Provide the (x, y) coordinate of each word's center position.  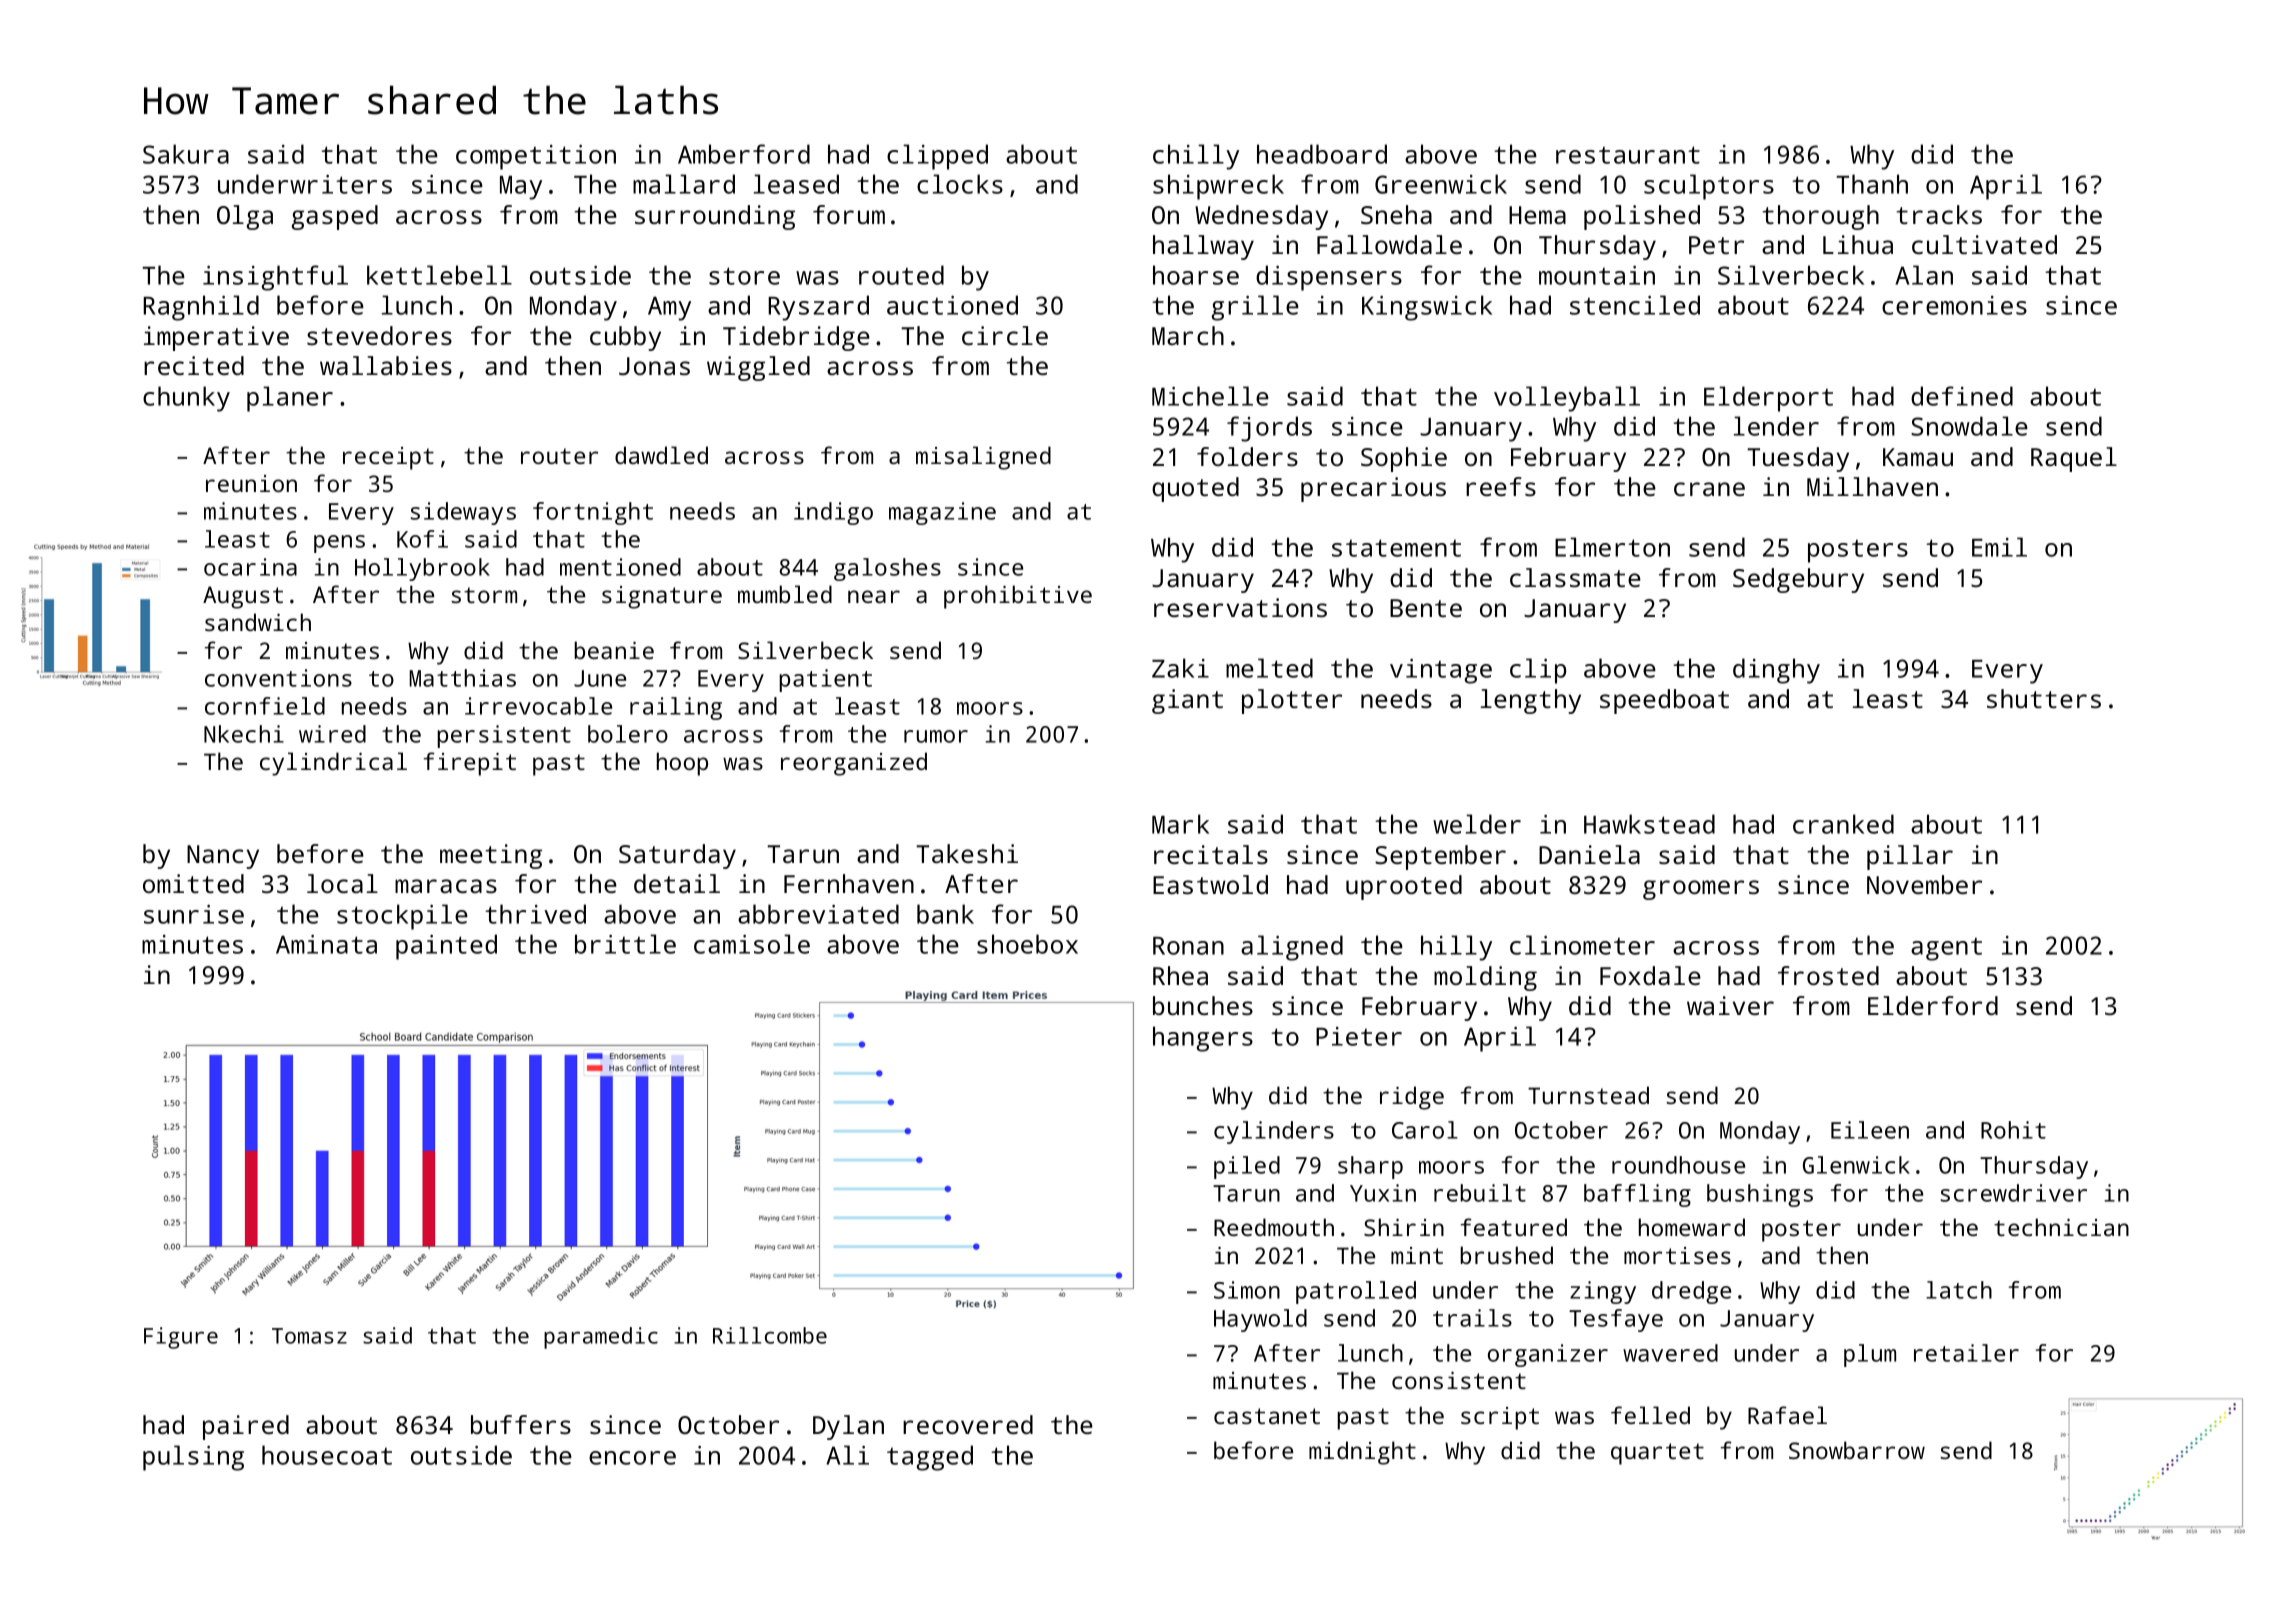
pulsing (193, 1458)
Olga (245, 217)
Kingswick (1427, 308)
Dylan (848, 1427)
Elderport (1768, 399)
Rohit (2013, 1130)
